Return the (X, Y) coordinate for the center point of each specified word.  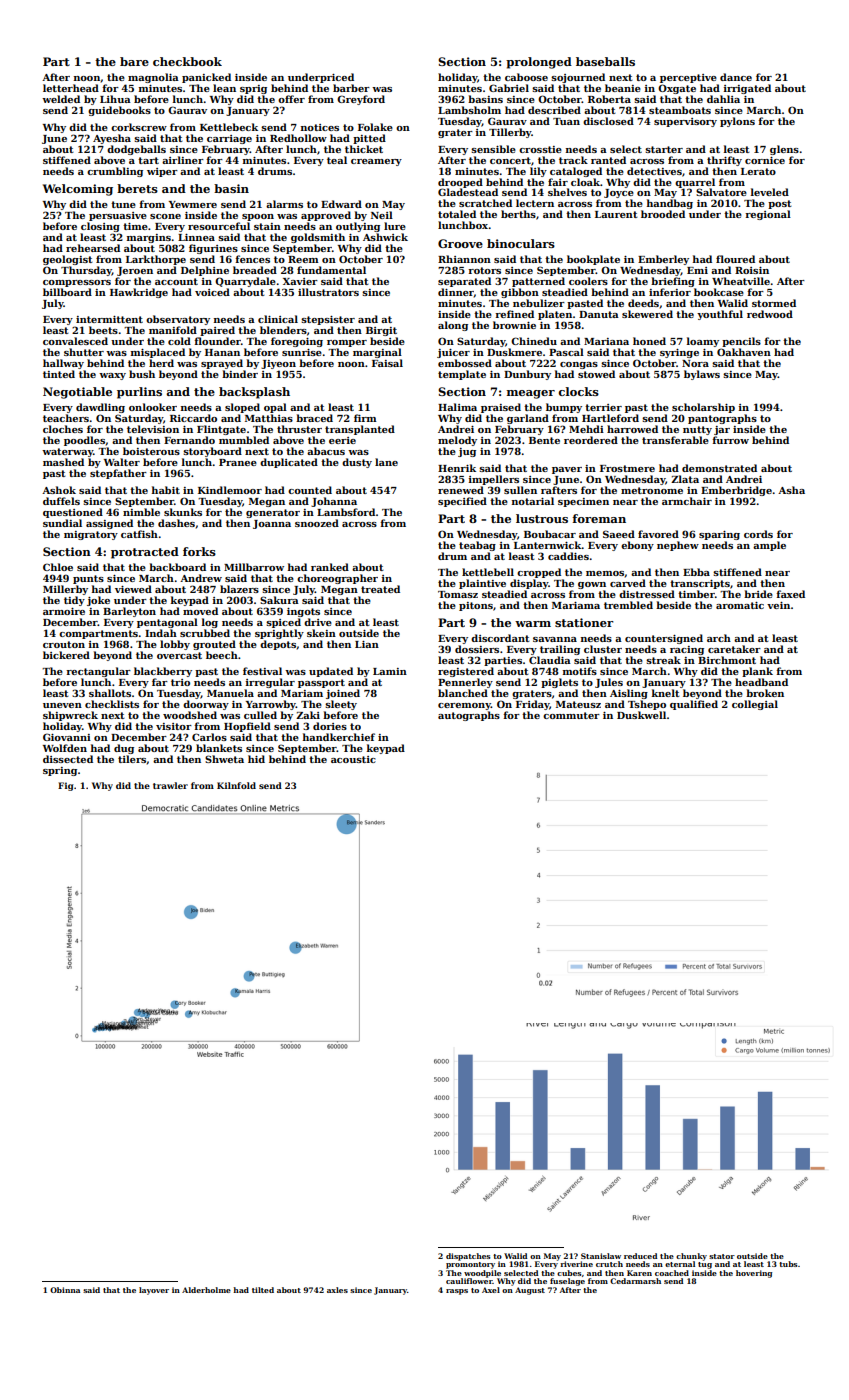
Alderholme (206, 1290)
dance (736, 77)
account (176, 281)
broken (765, 693)
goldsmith (318, 238)
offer (291, 99)
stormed (774, 303)
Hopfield (247, 727)
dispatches (468, 1257)
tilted (263, 1290)
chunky (691, 1257)
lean (224, 88)
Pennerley (465, 683)
